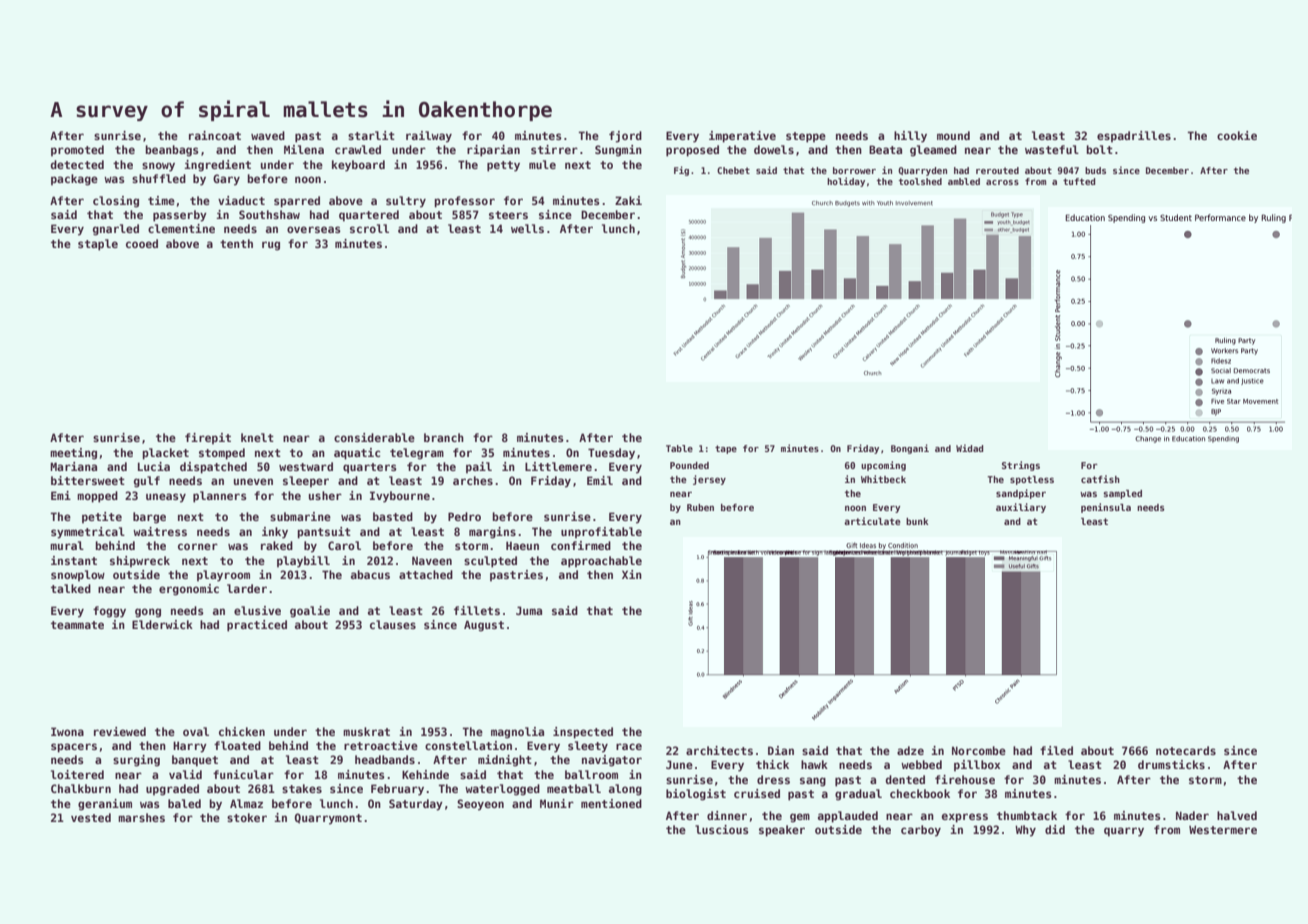 This page has width=1308, height=924. What do you see at coordinates (1056, 750) in the page?
I see `filed` at bounding box center [1056, 750].
